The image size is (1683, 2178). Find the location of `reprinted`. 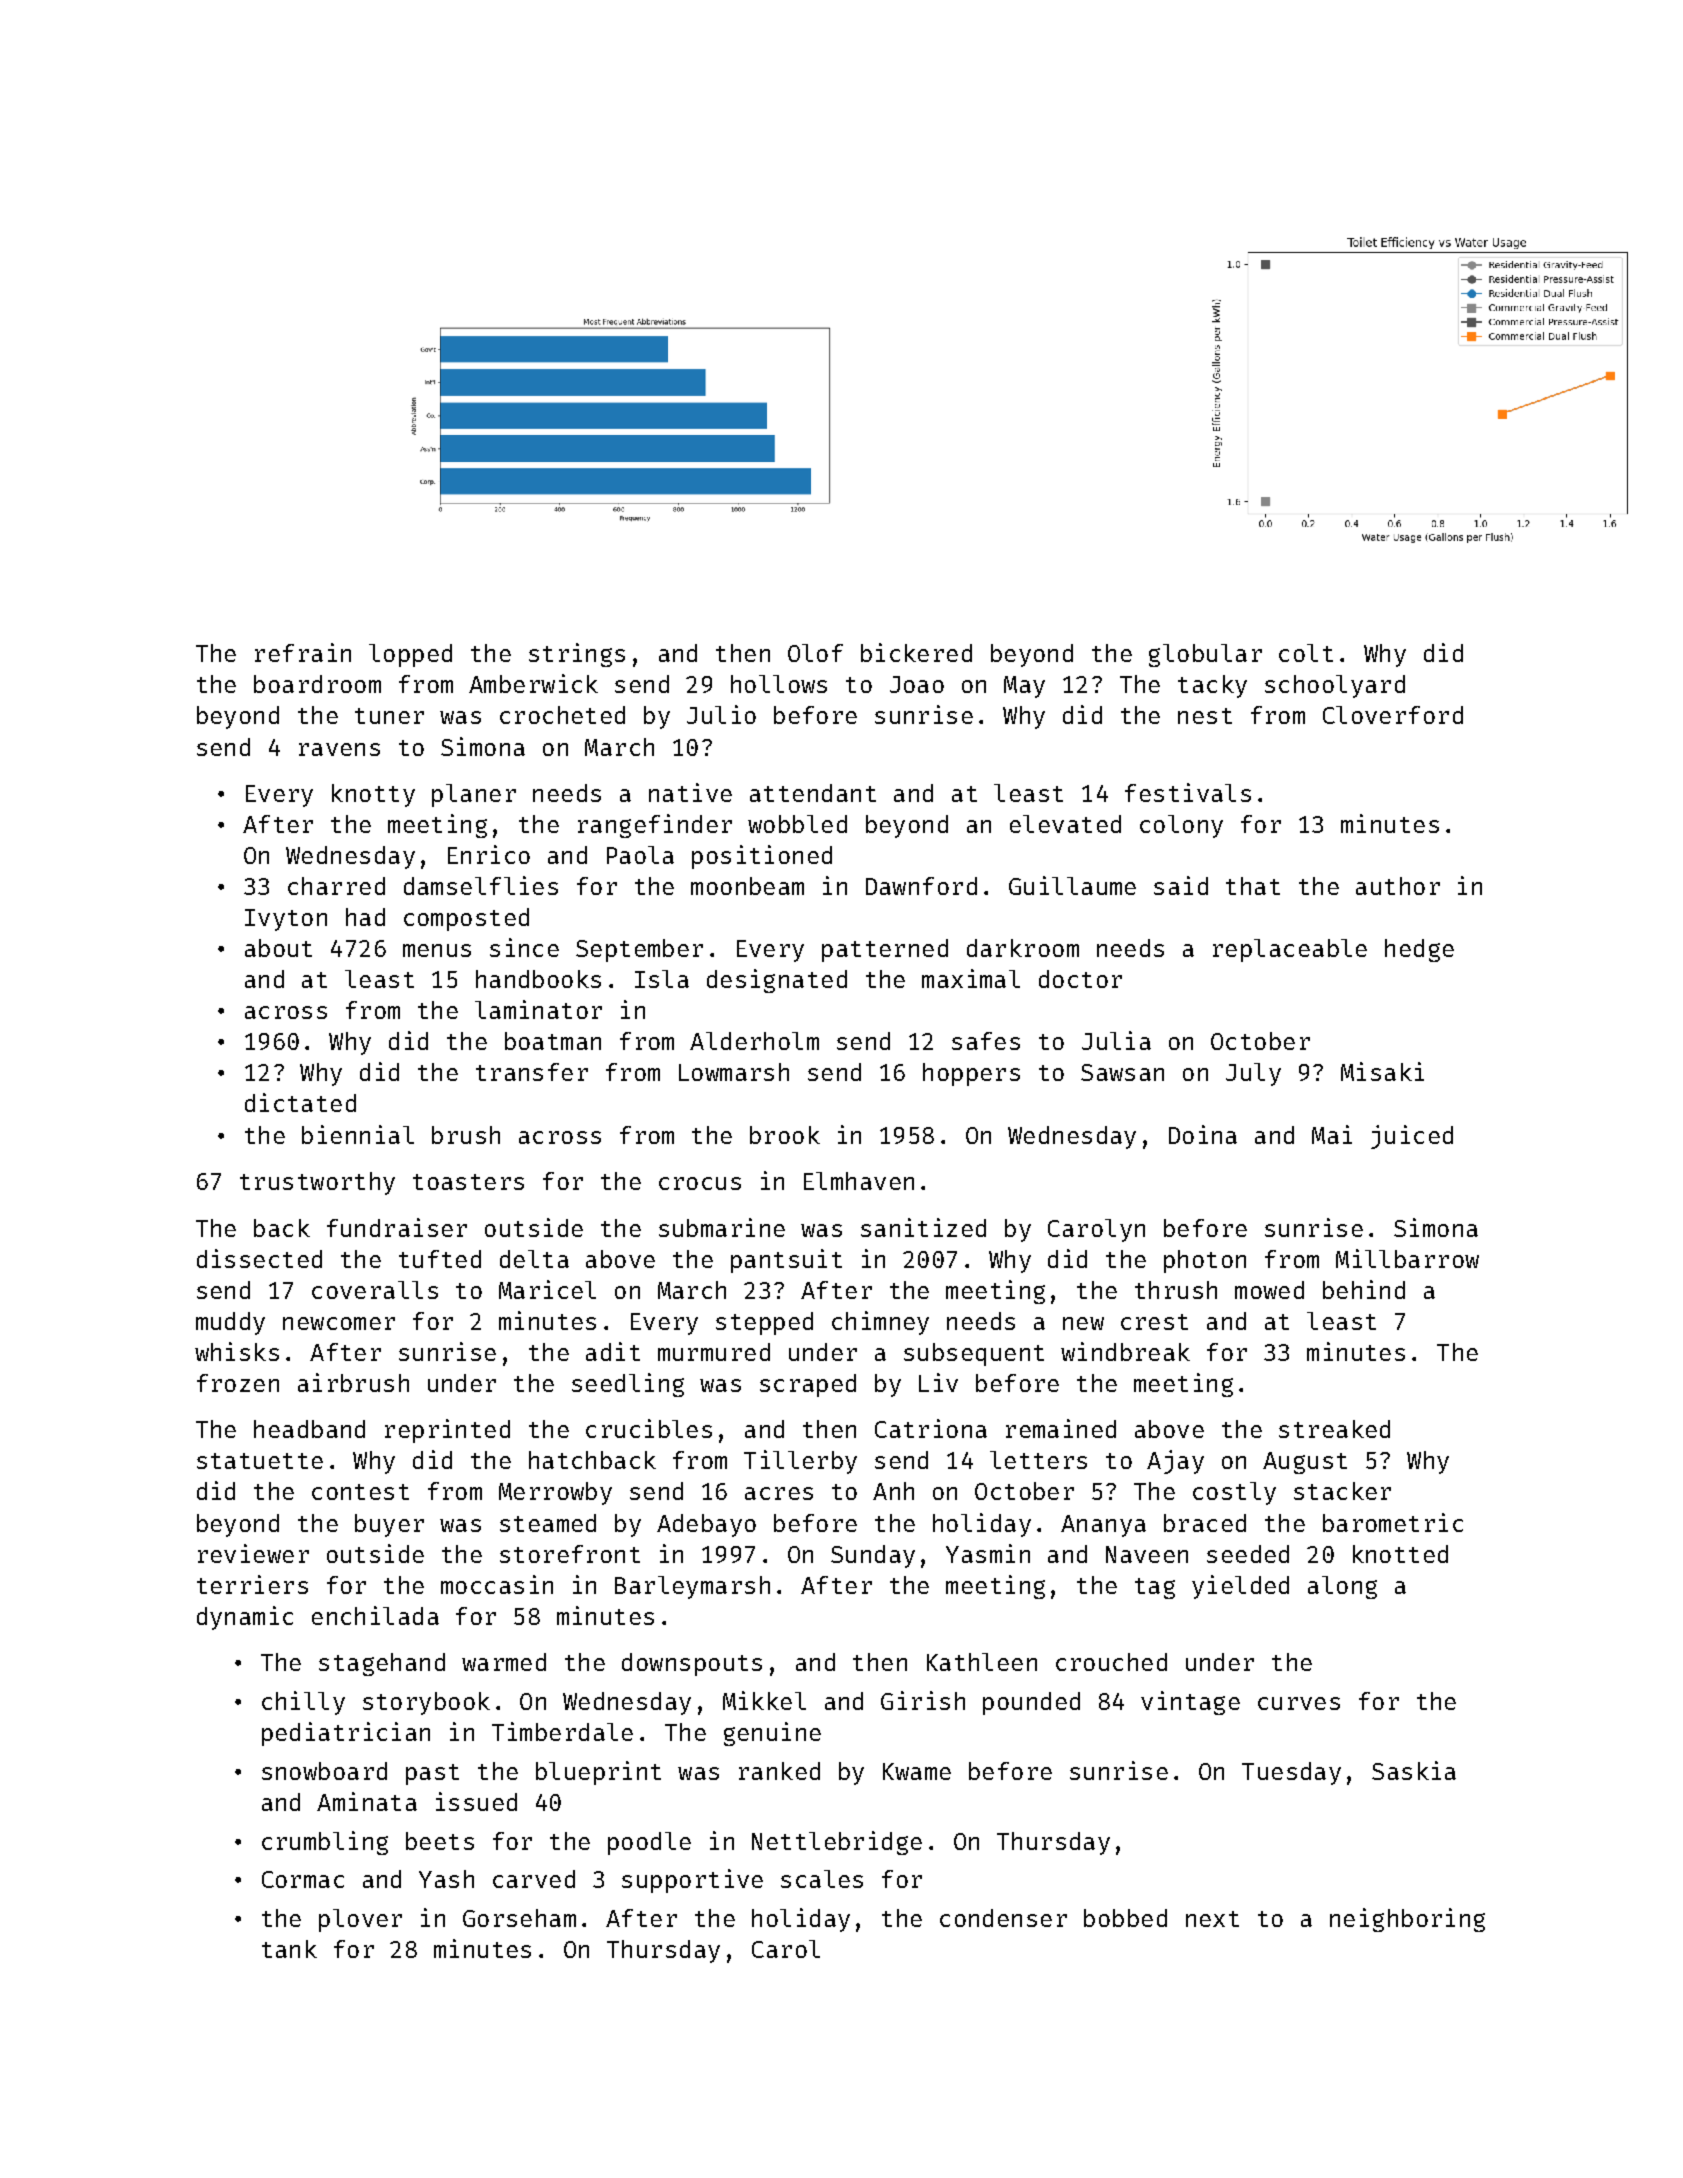

reprinted is located at coordinates (447, 1431).
